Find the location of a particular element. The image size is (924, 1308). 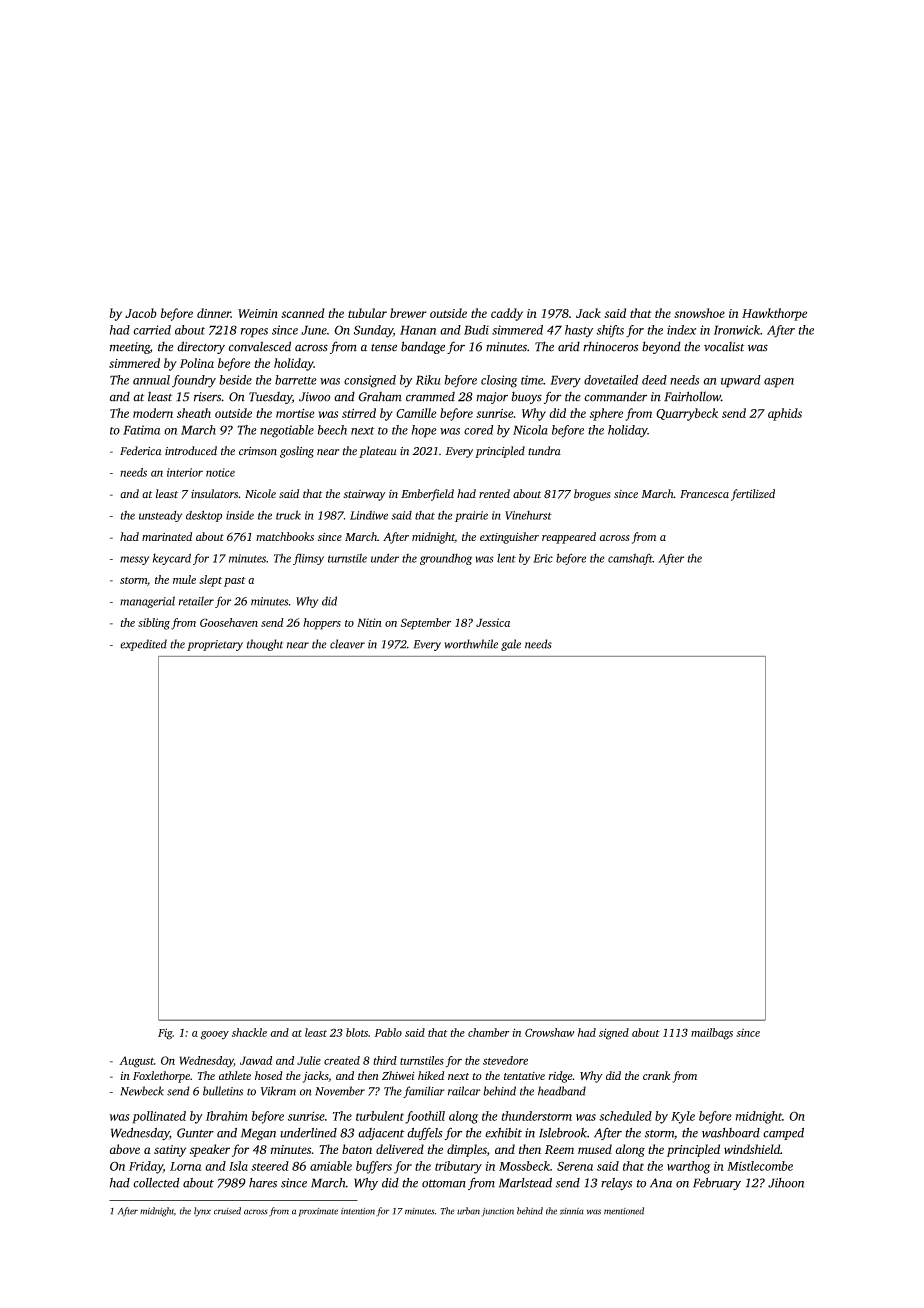

crank is located at coordinates (657, 1075).
